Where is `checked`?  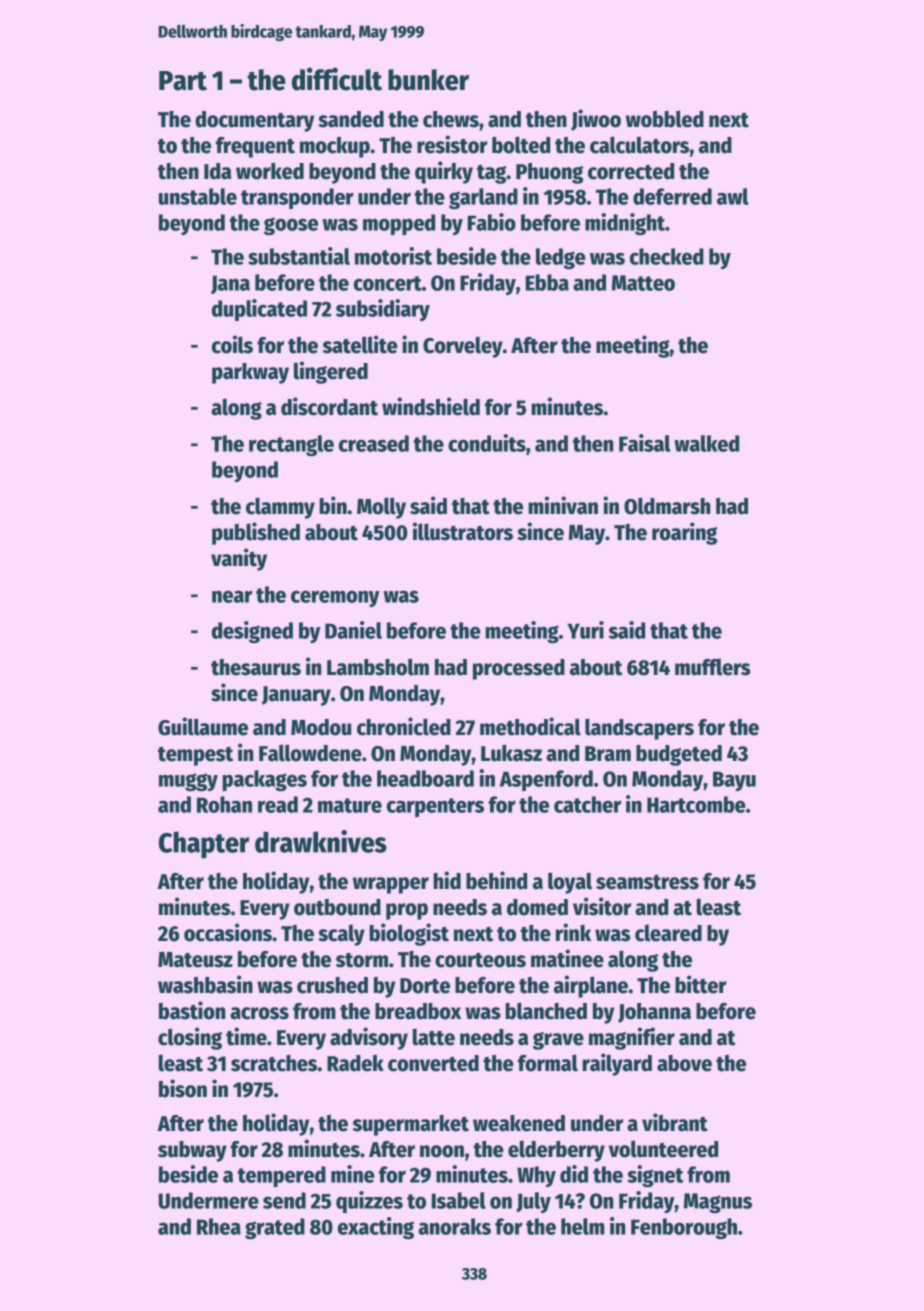
checked is located at coordinates (667, 256).
